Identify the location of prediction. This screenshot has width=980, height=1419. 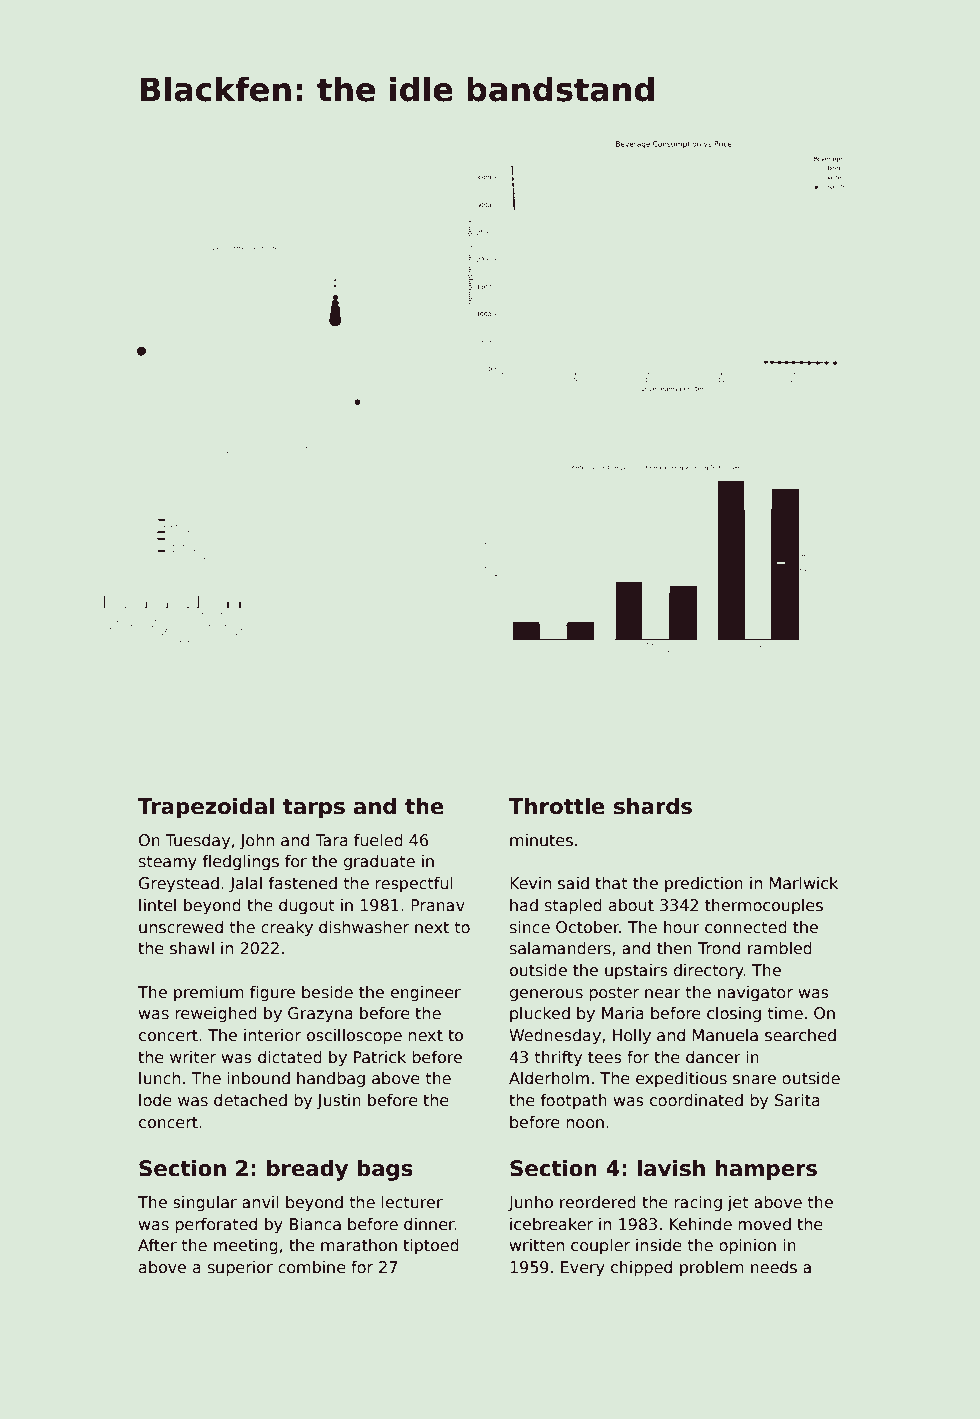
(704, 884).
